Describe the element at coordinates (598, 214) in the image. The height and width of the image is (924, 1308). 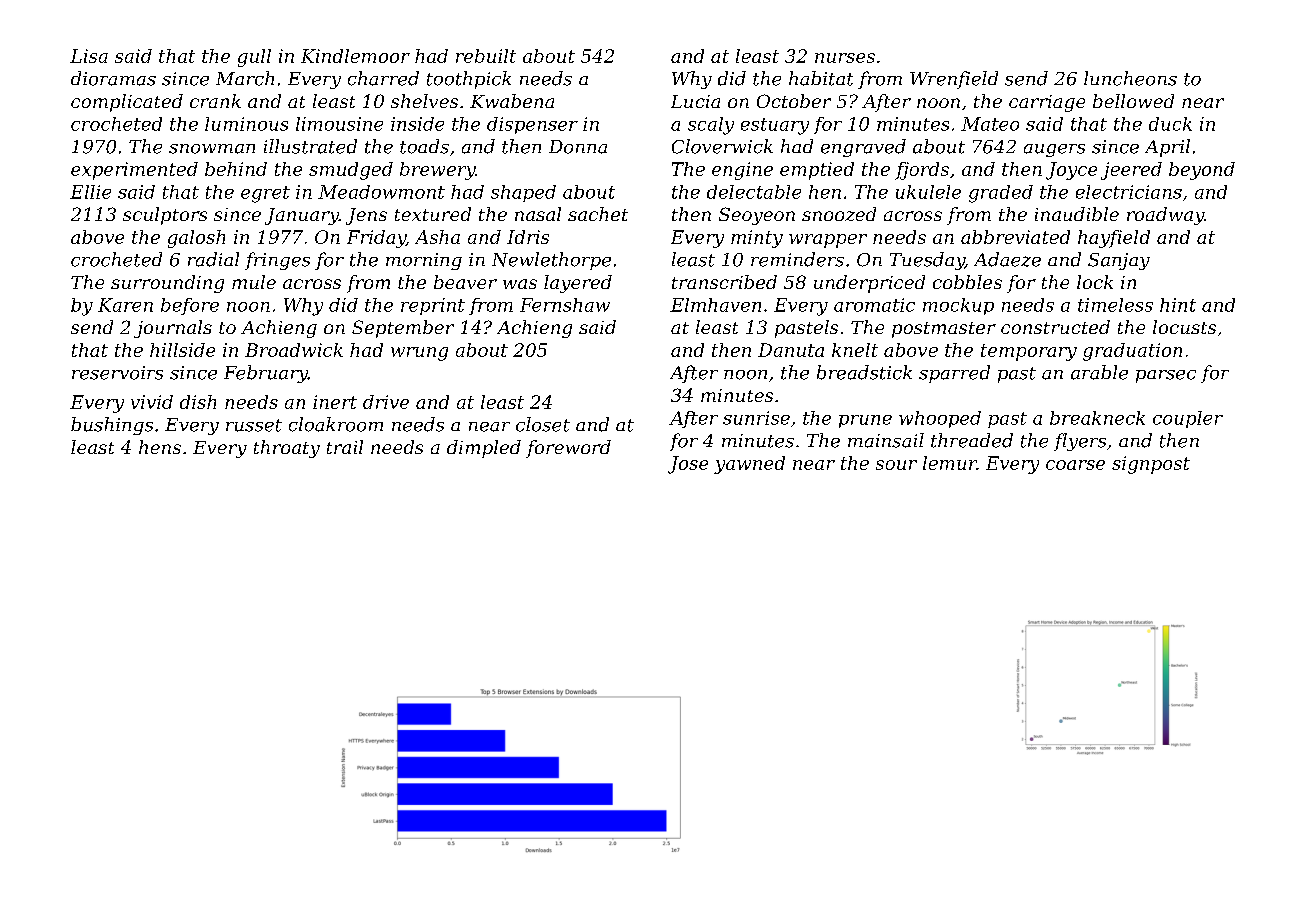
I see `sachet` at that location.
